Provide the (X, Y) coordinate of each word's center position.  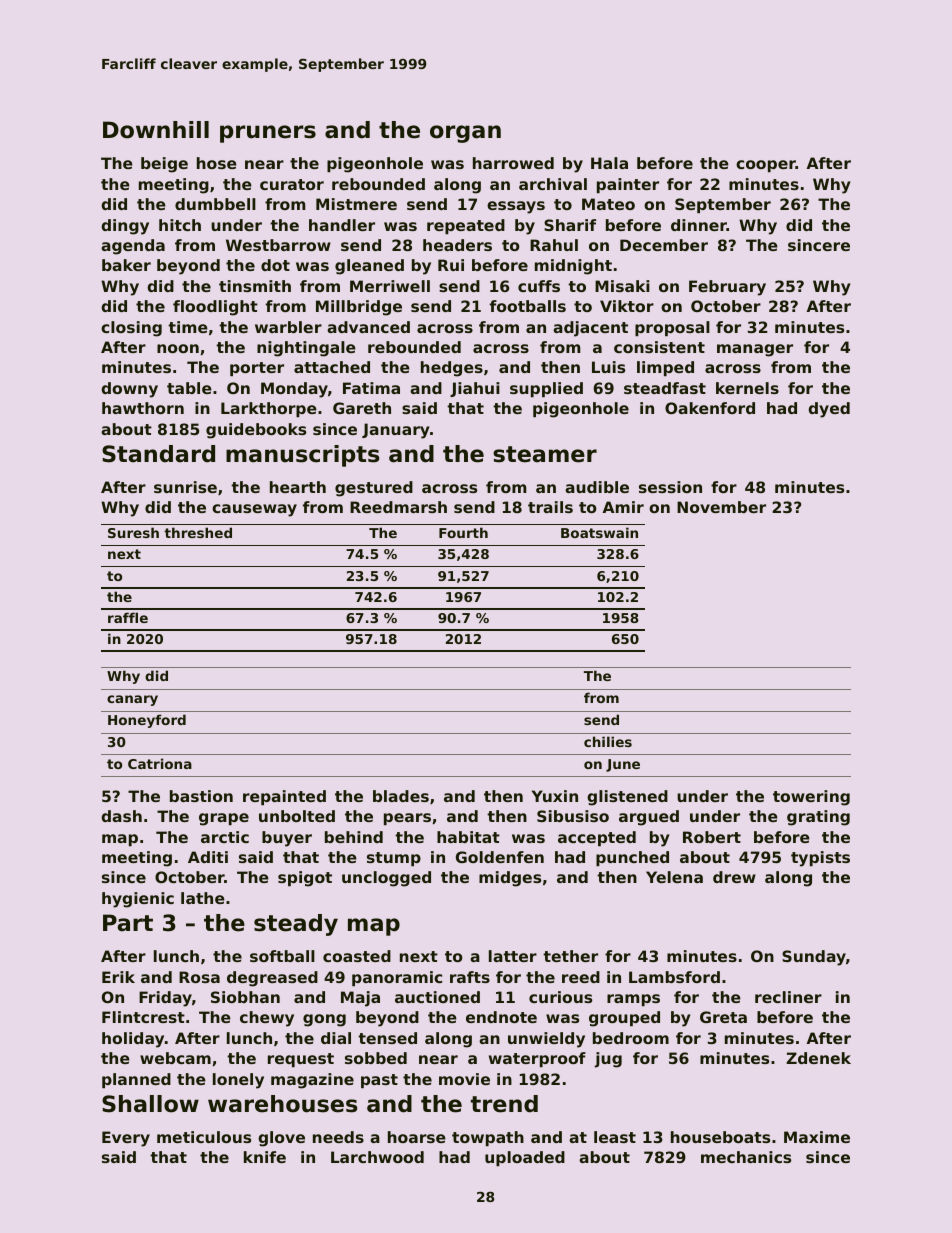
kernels (747, 388)
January (396, 431)
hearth (298, 487)
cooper (766, 166)
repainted (284, 797)
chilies (608, 741)
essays (516, 207)
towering (811, 798)
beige (164, 165)
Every (126, 1139)
